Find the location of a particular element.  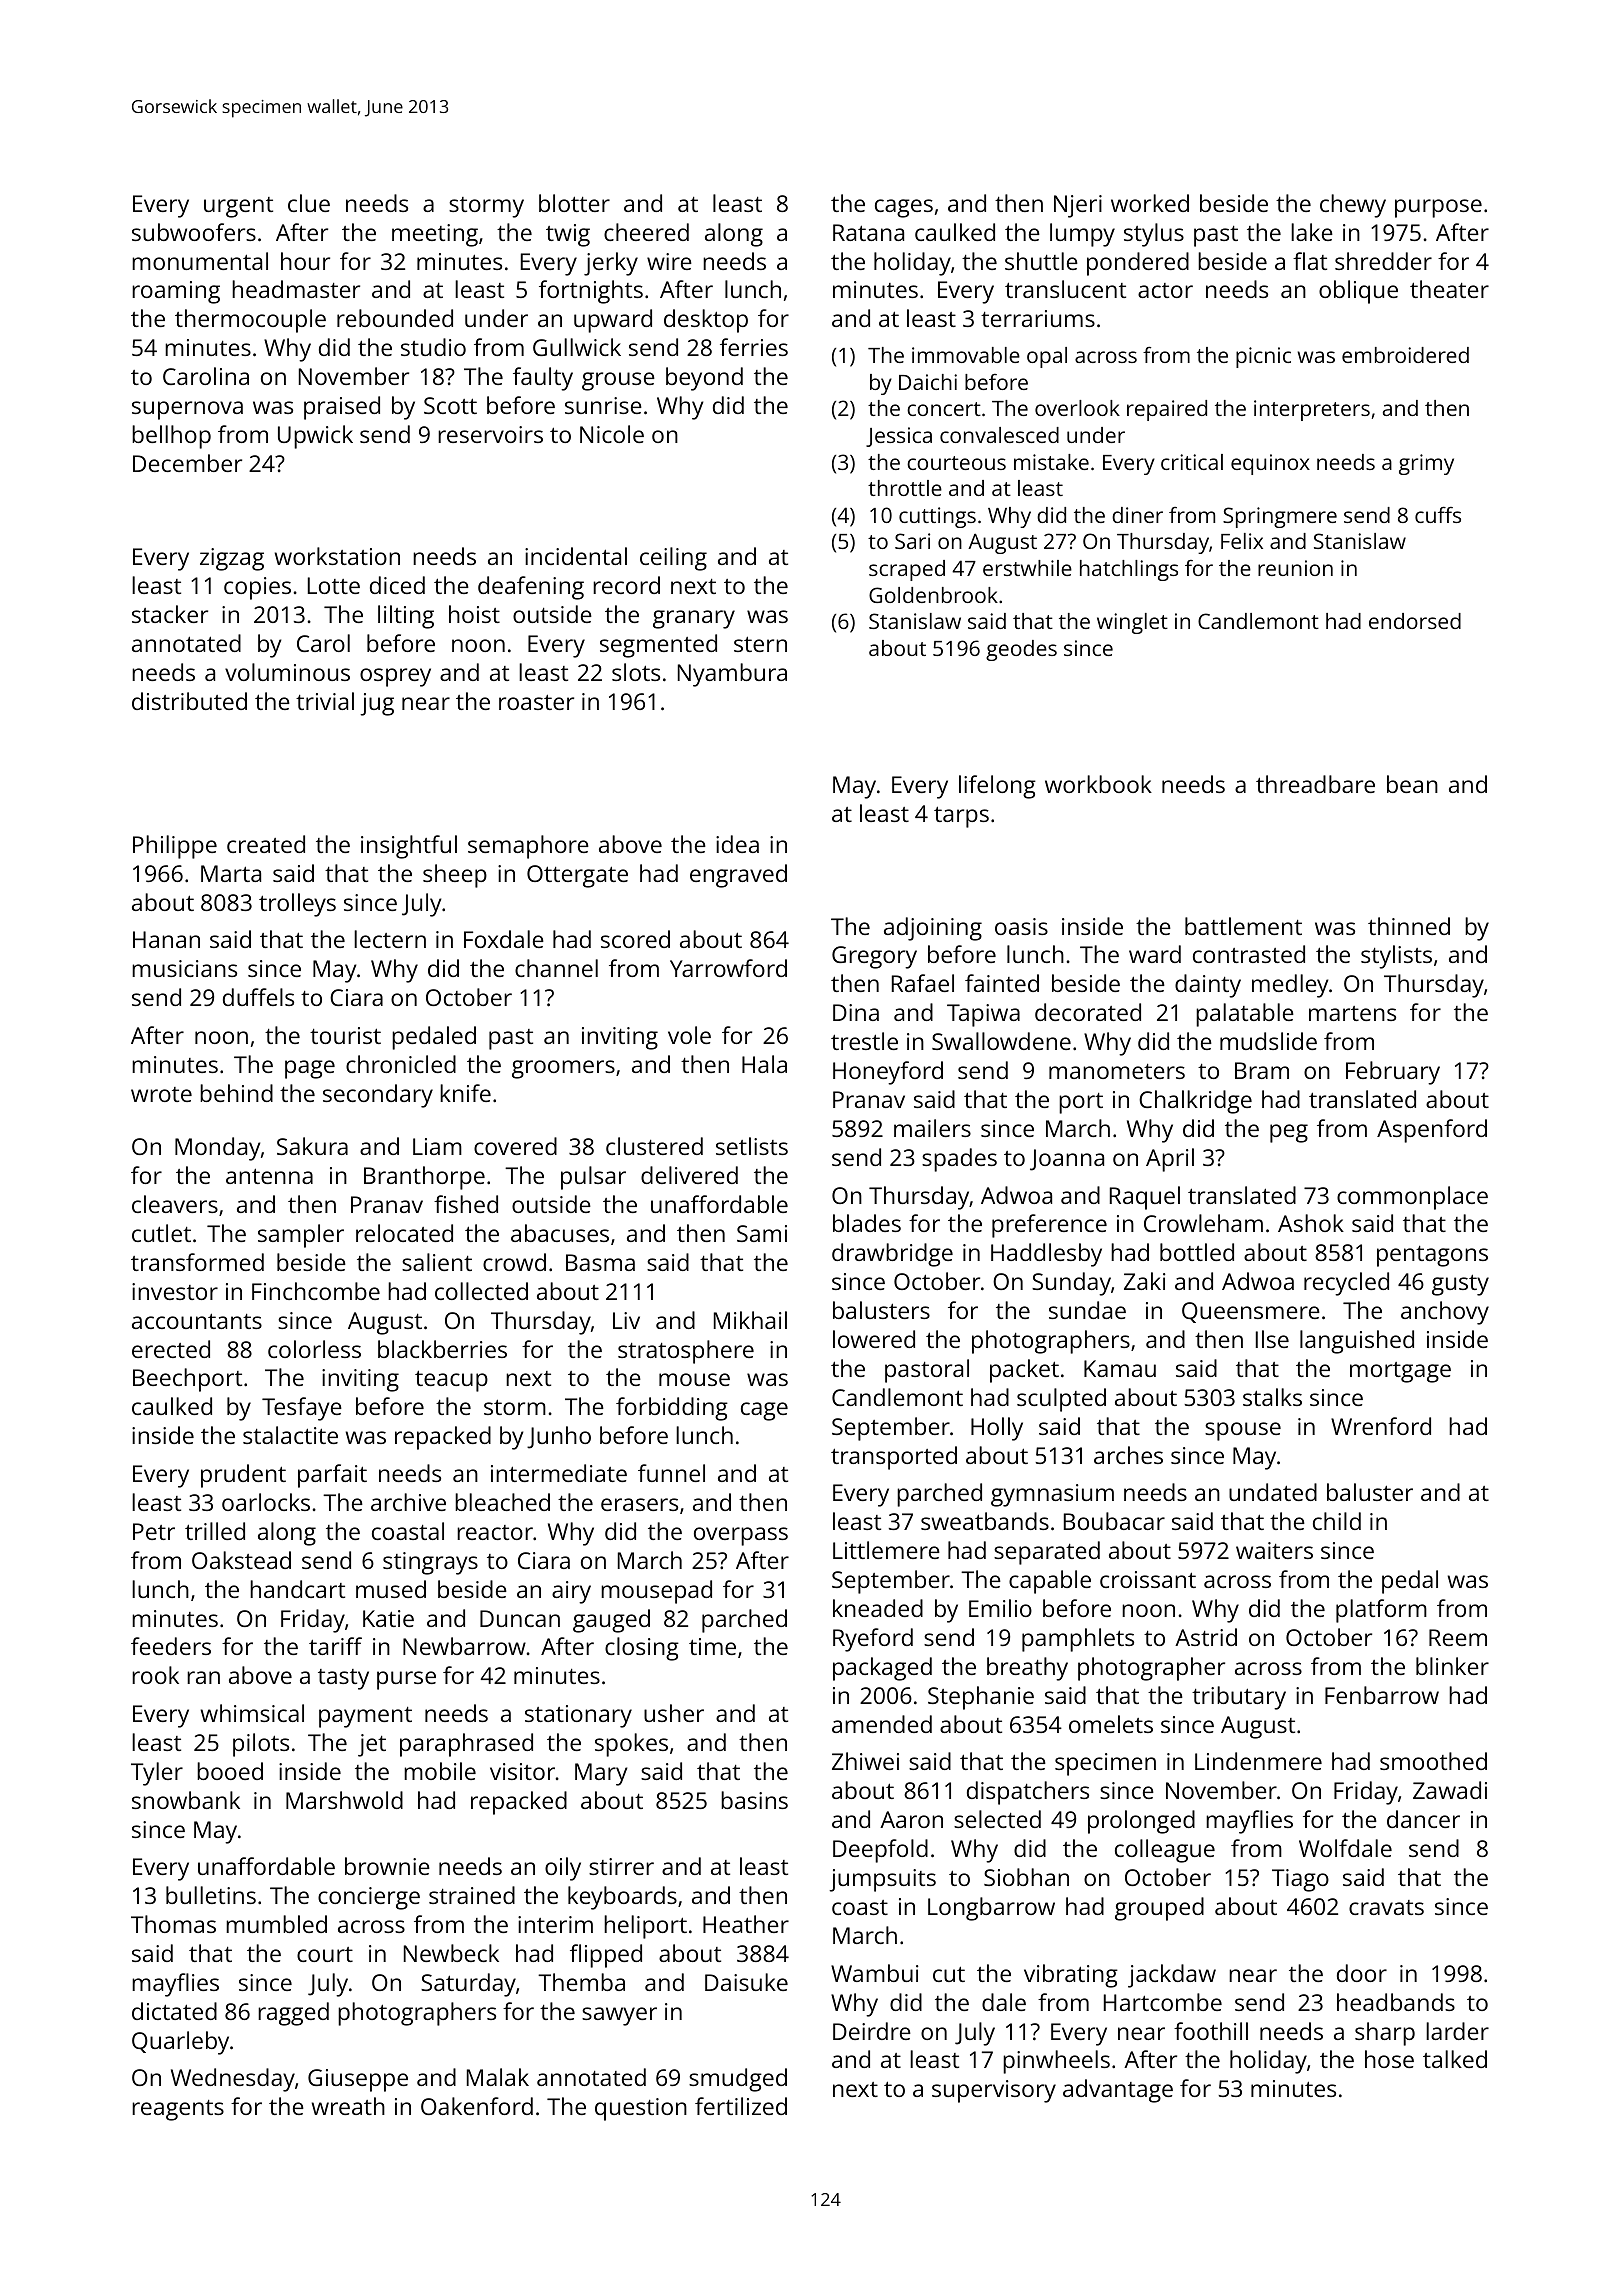

talked is located at coordinates (1455, 2059).
